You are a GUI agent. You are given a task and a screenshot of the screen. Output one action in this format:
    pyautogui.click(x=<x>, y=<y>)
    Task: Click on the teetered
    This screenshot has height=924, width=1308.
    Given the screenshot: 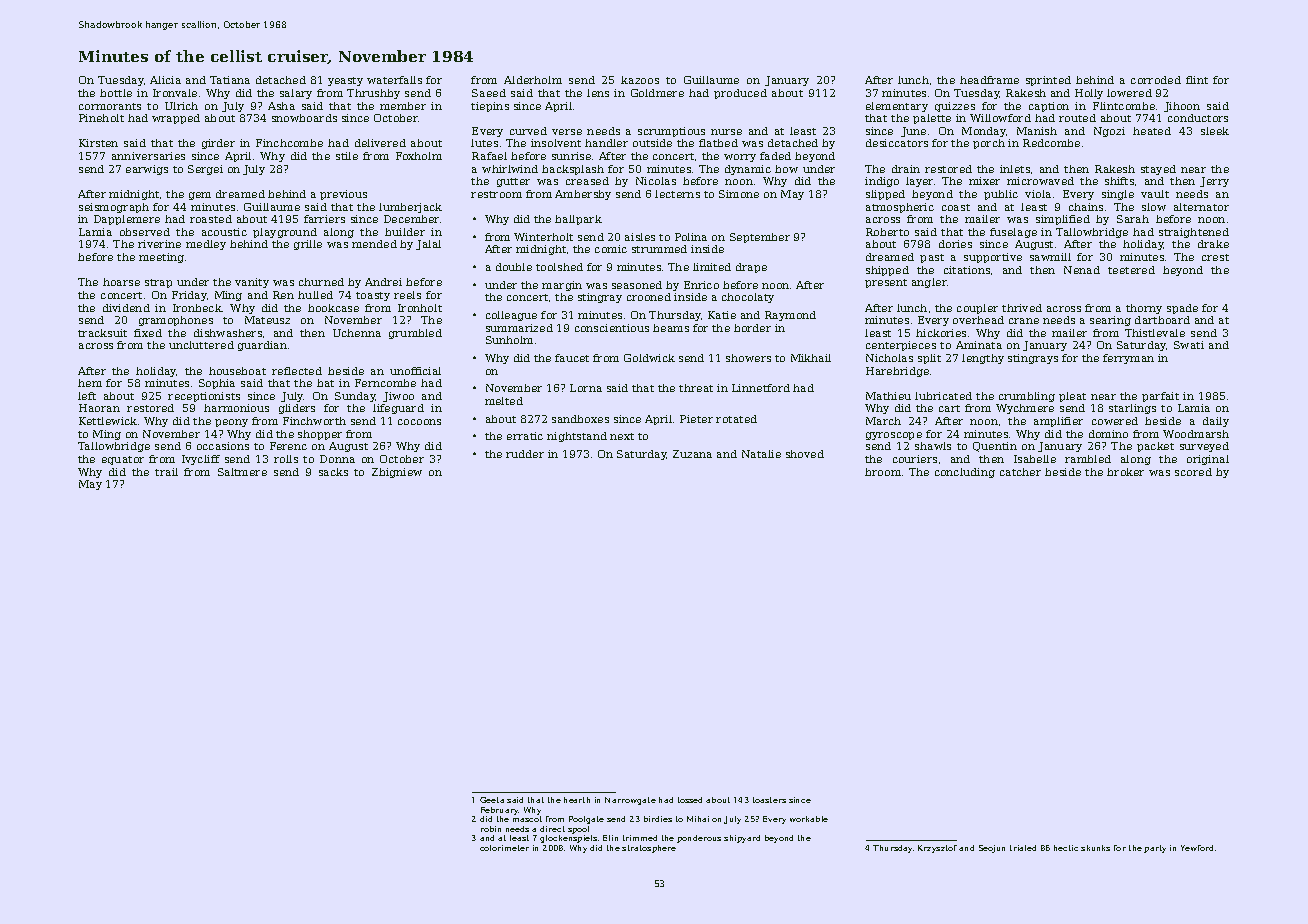 What is the action you would take?
    pyautogui.click(x=1131, y=270)
